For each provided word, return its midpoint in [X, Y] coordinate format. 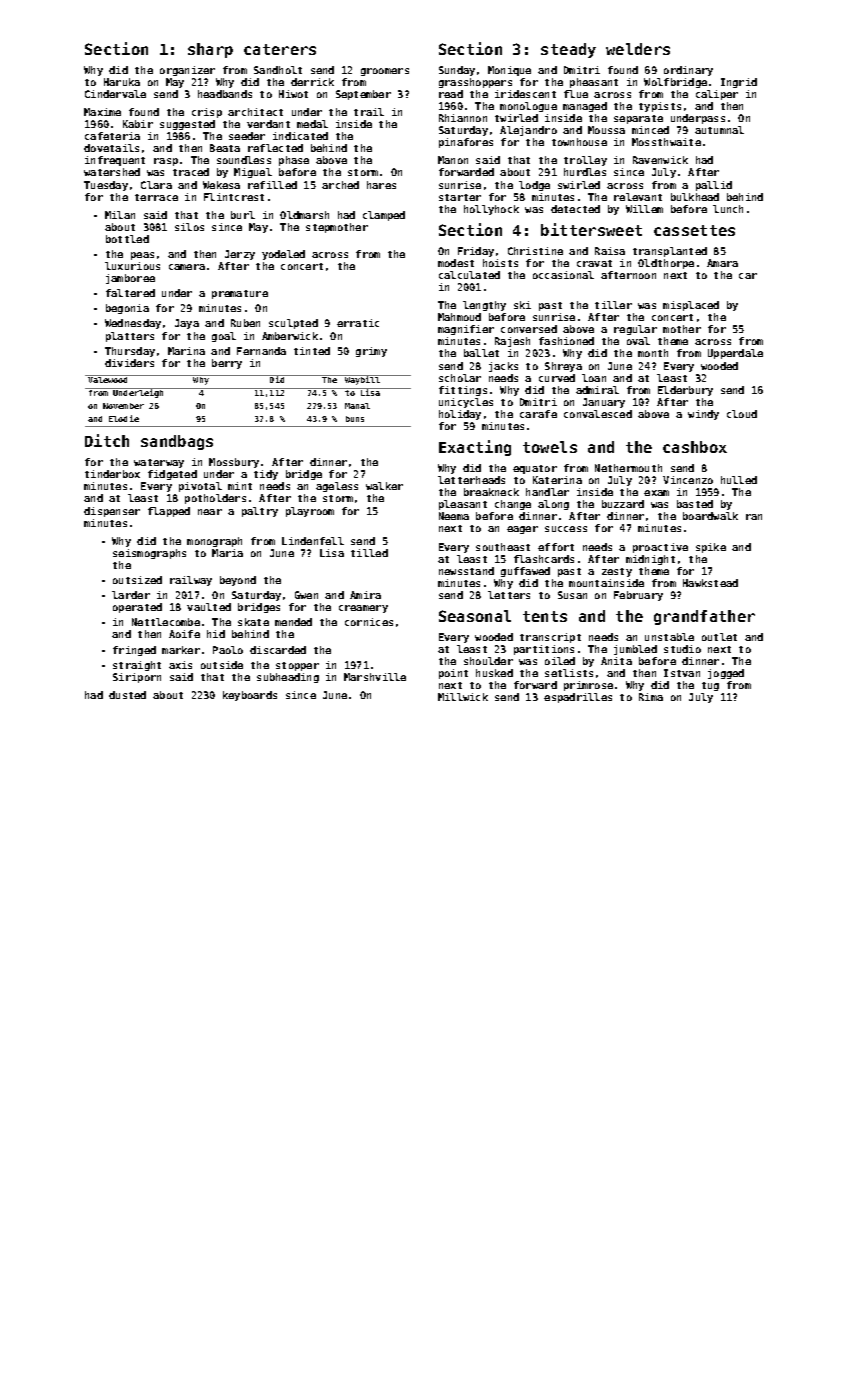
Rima [651, 697]
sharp [210, 50]
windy [703, 415]
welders [638, 49]
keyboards [250, 696]
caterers [280, 49]
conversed [529, 329]
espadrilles [578, 698]
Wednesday [133, 324]
